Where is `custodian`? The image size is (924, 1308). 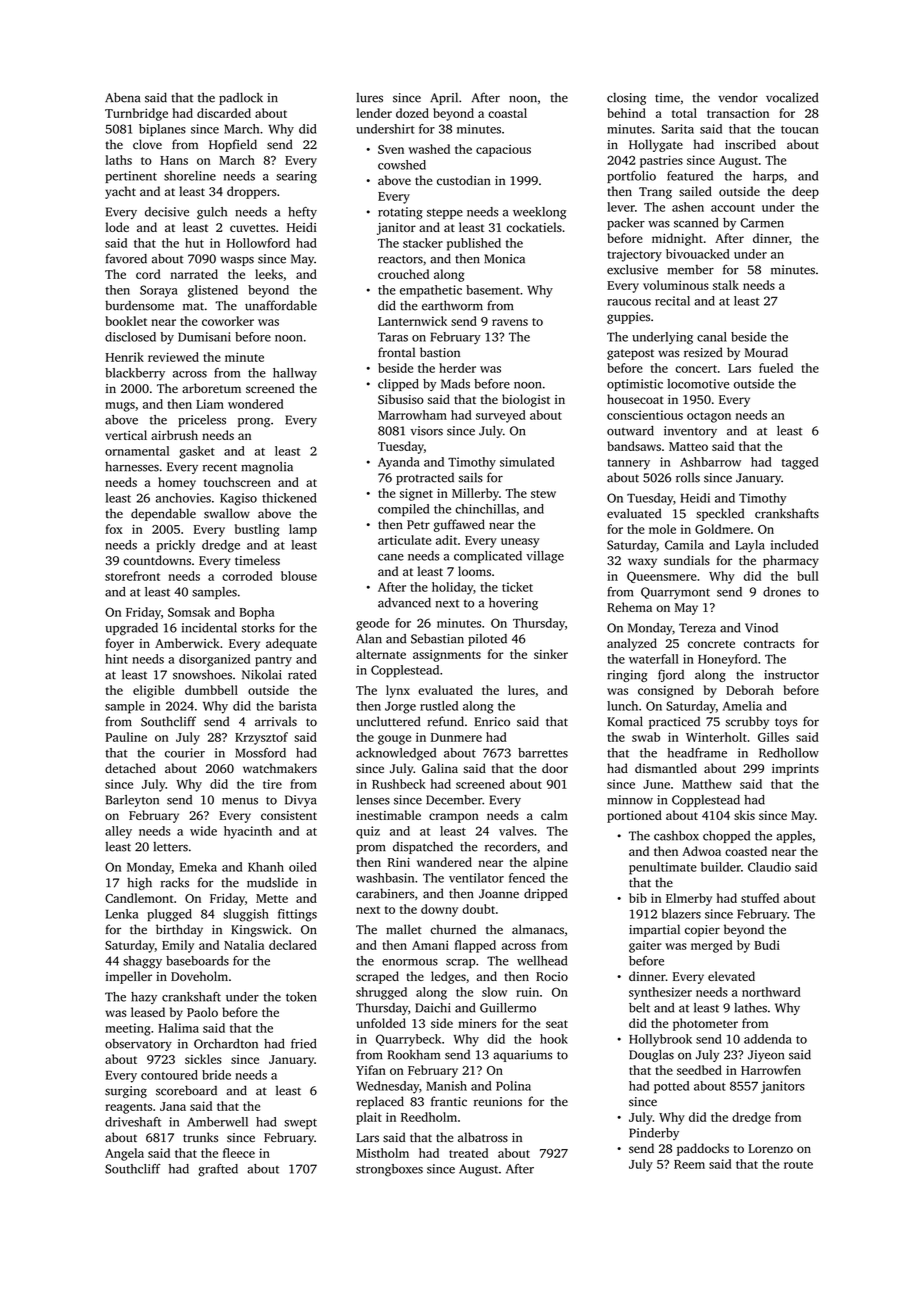 custodian is located at coordinates (464, 180).
